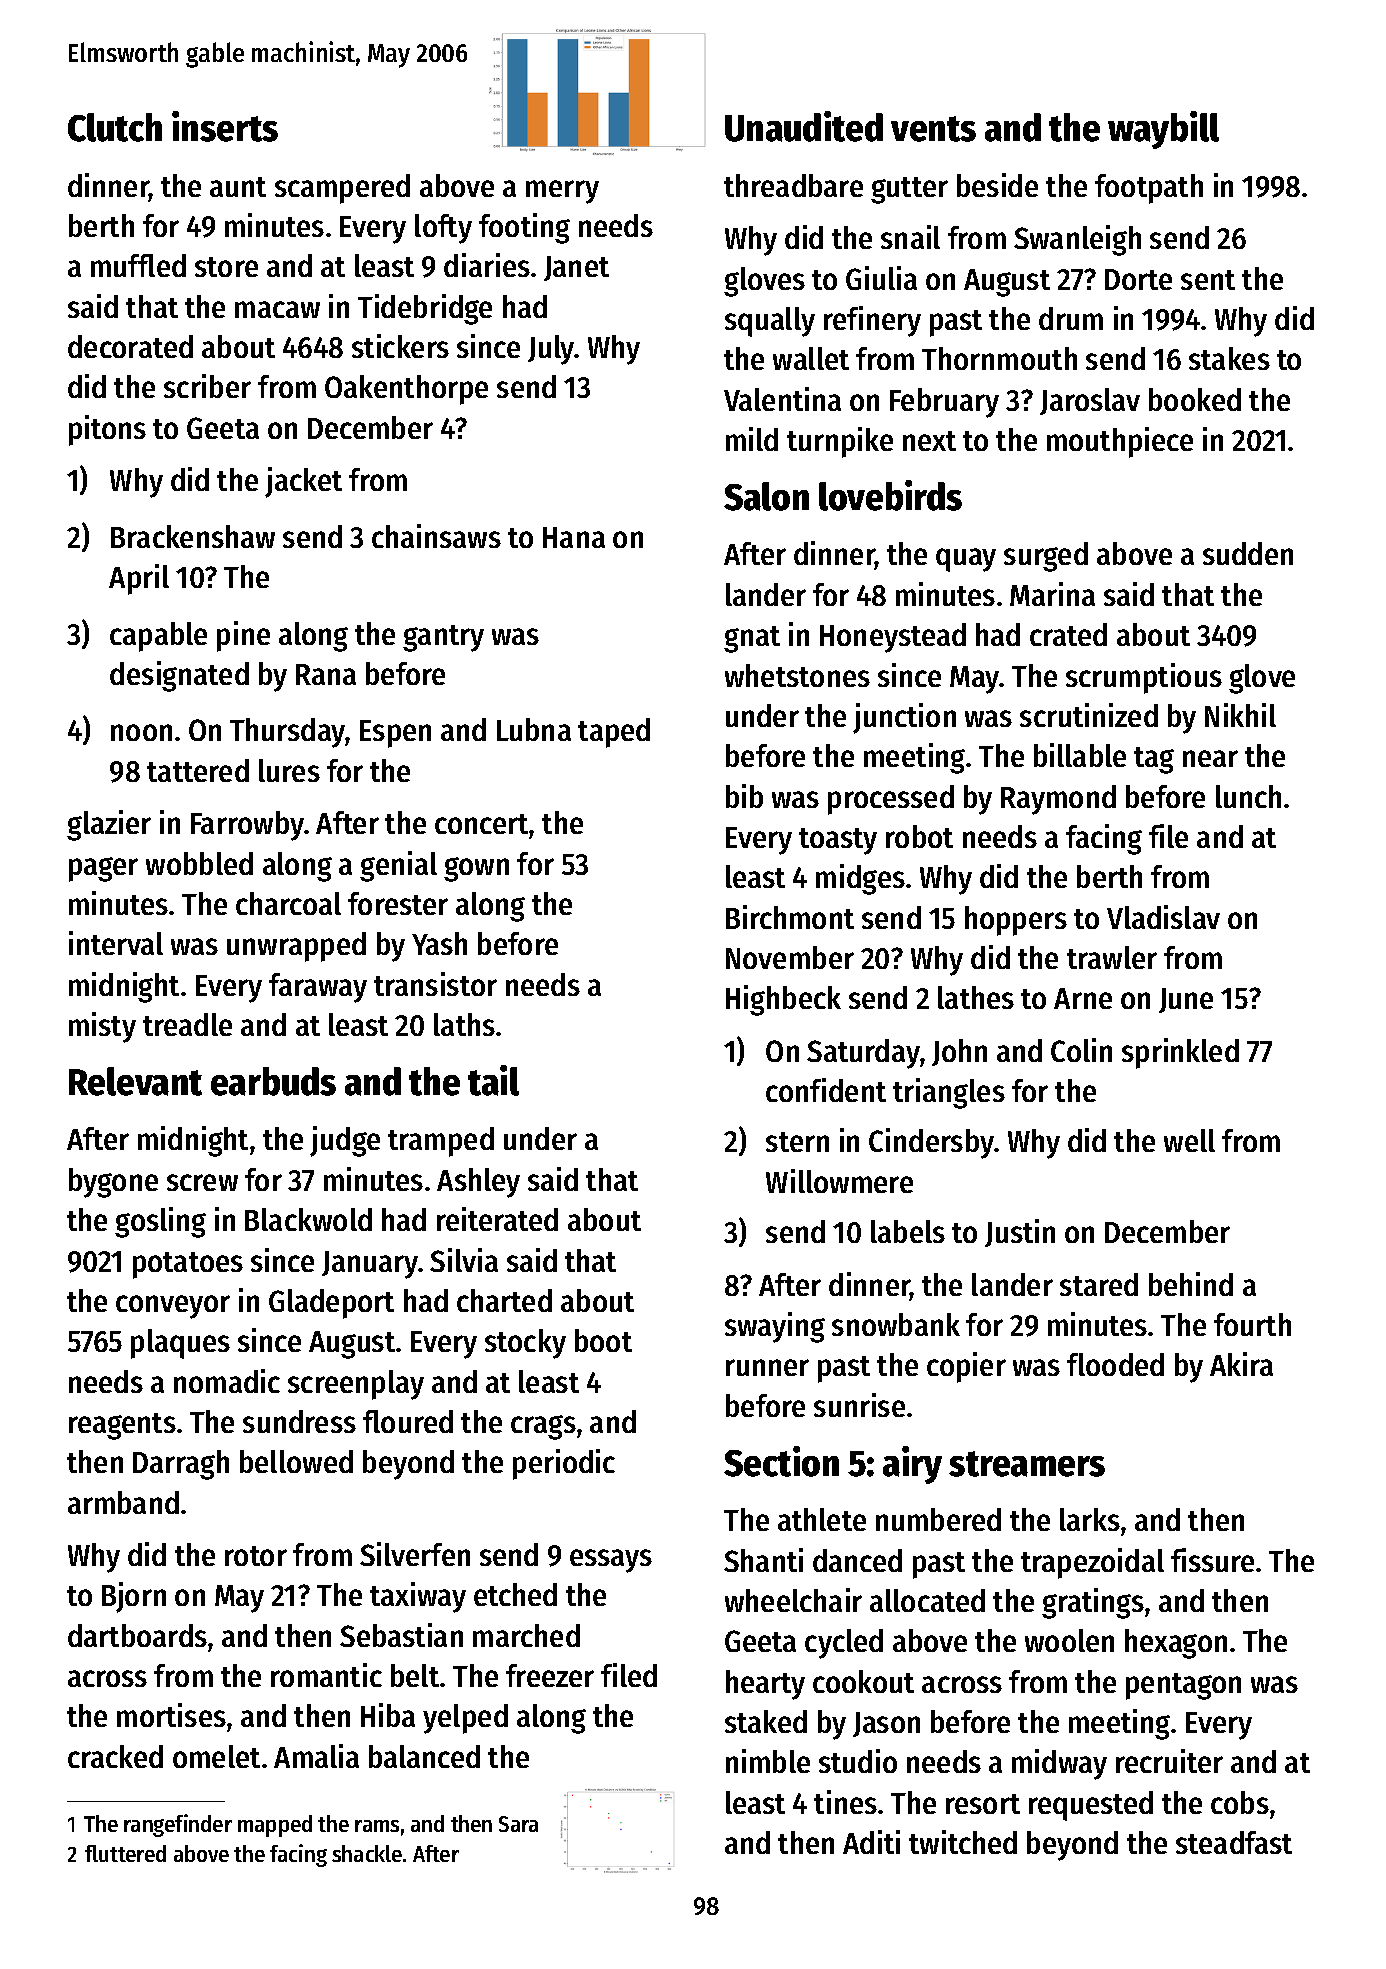  Describe the element at coordinates (115, 1756) in the page. I see `cracked` at that location.
